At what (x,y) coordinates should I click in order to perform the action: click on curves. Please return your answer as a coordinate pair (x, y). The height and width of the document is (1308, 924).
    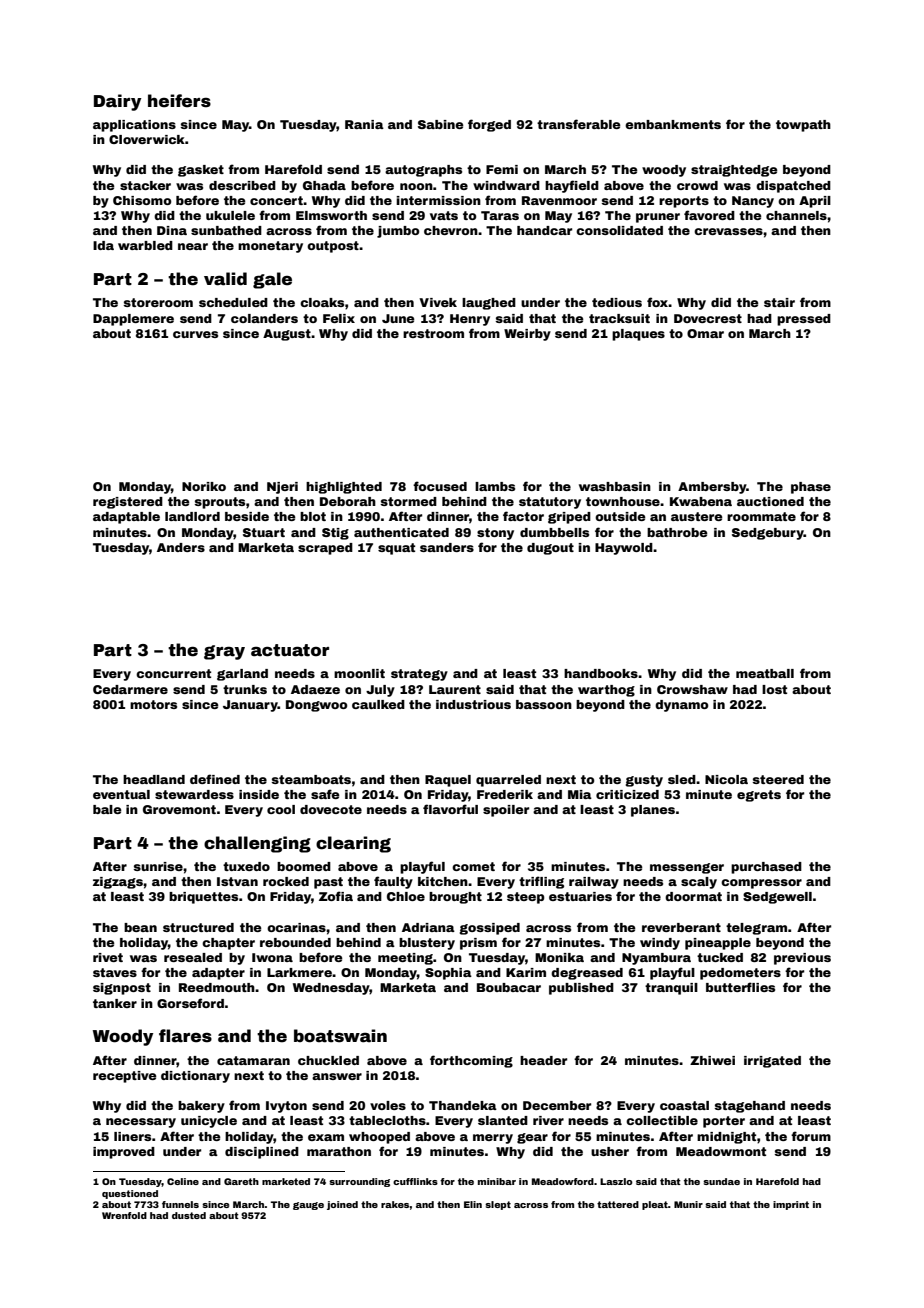
    Looking at the image, I should click on (195, 334).
